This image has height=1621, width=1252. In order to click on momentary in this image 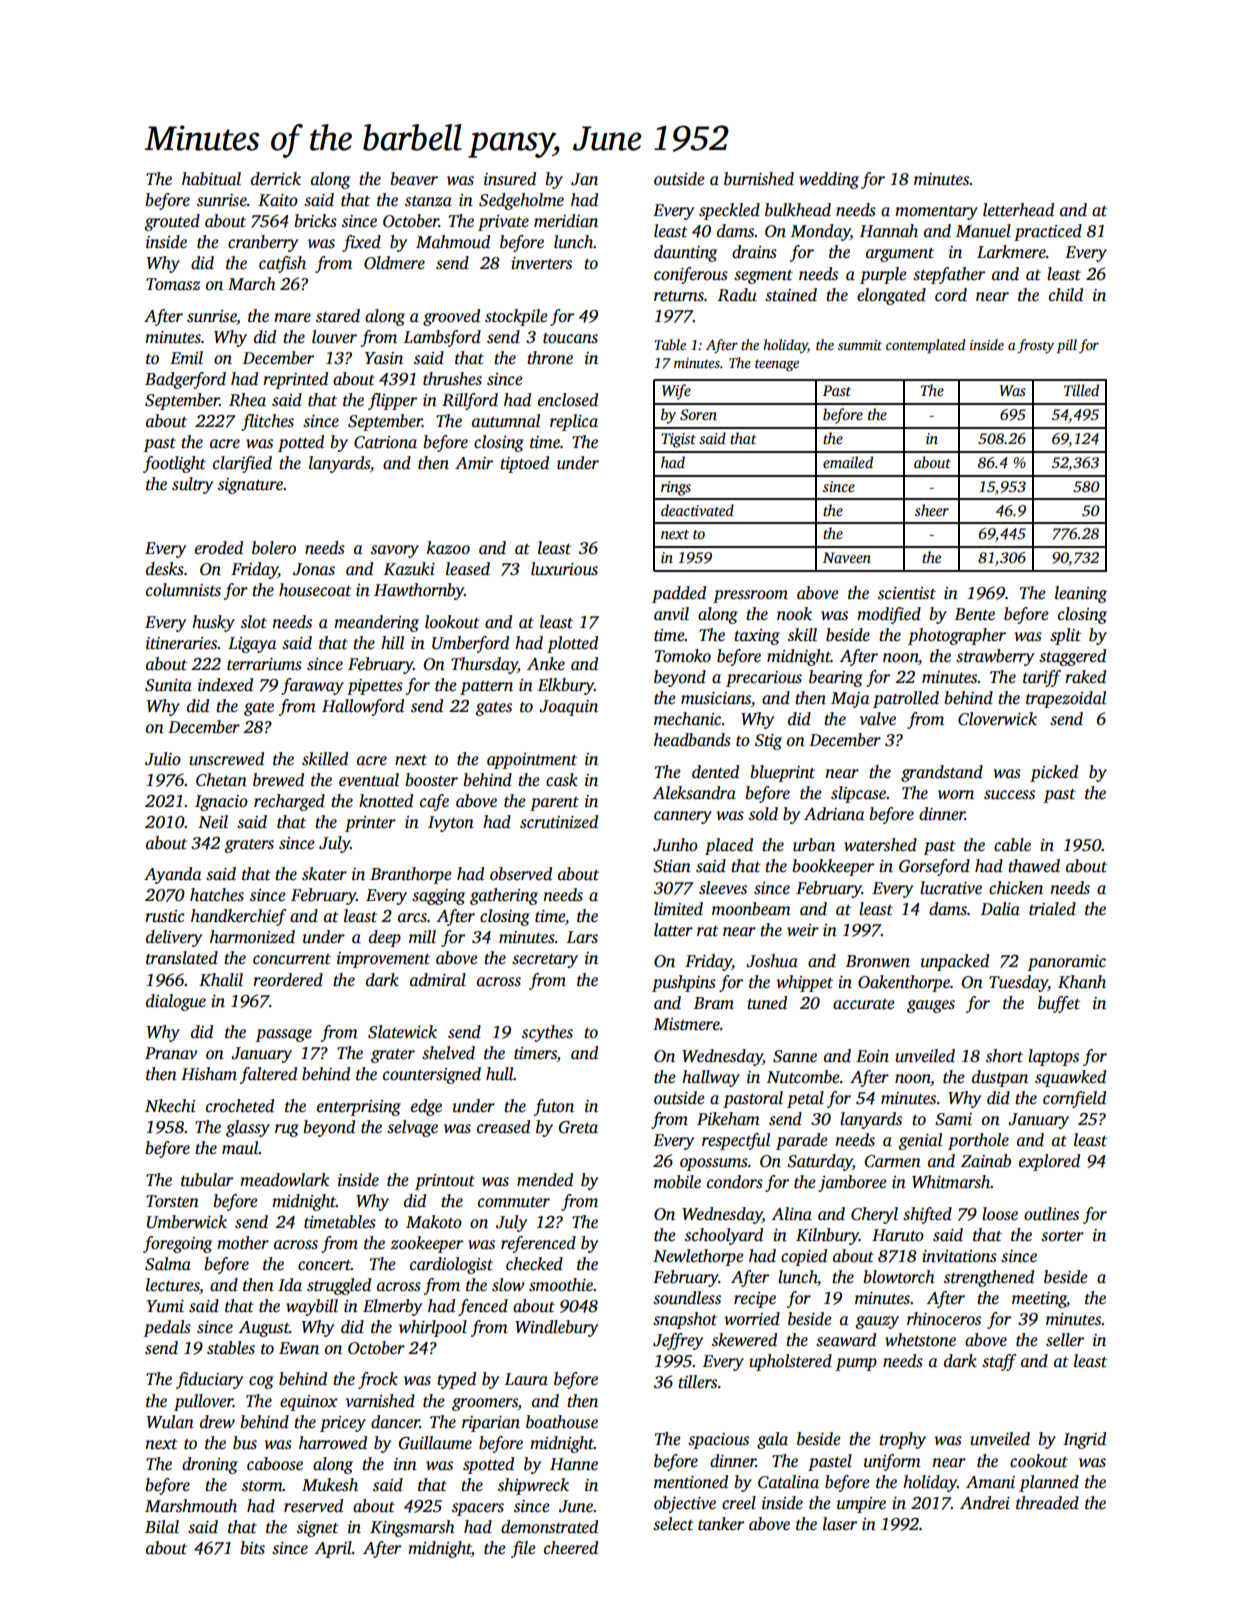, I will do `click(936, 213)`.
